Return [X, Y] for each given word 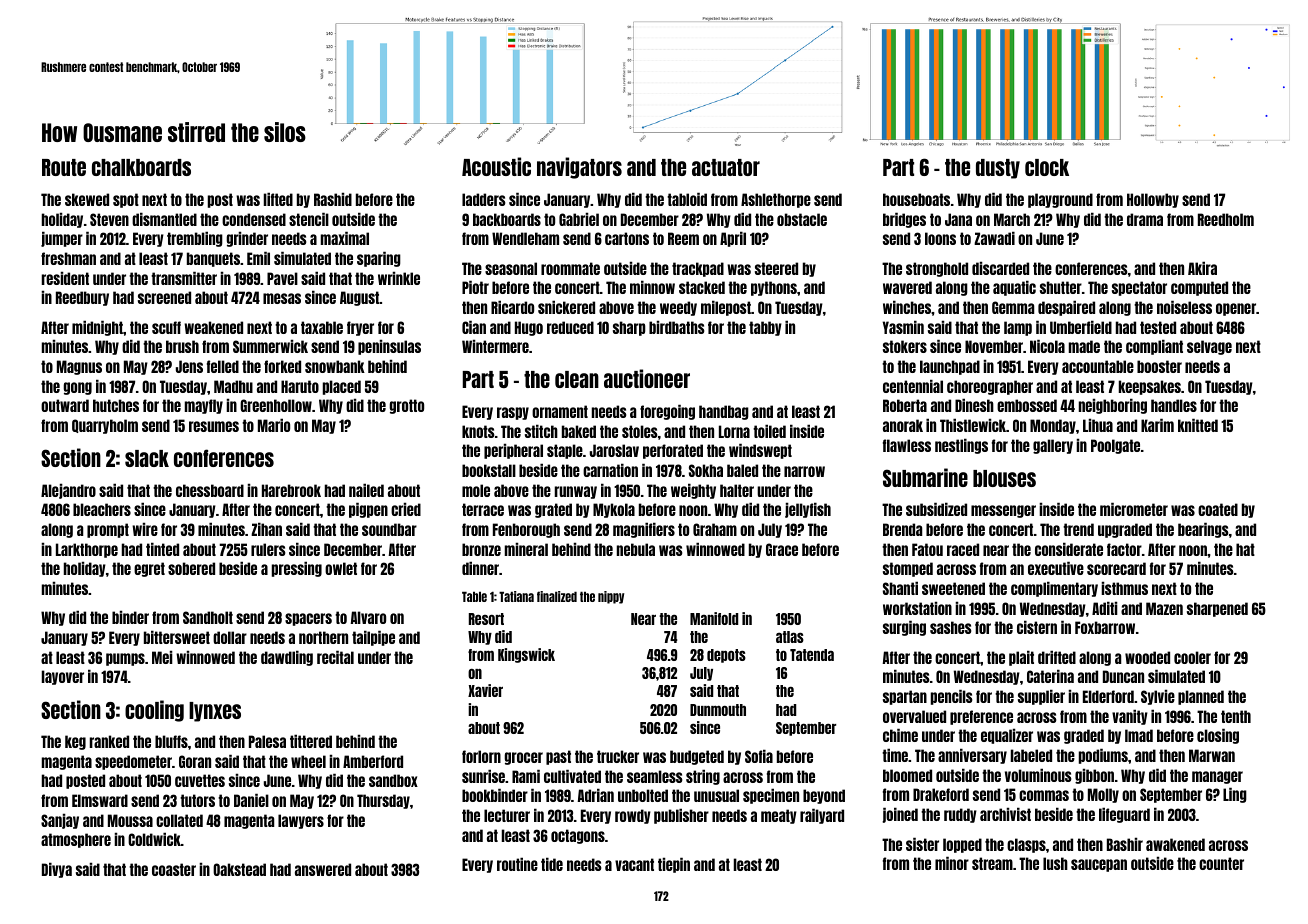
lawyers [301, 821]
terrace [483, 509]
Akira [1202, 268]
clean [577, 379]
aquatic [1014, 288]
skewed [87, 199]
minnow [652, 287]
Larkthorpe [87, 550]
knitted [1198, 425]
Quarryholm [105, 426]
